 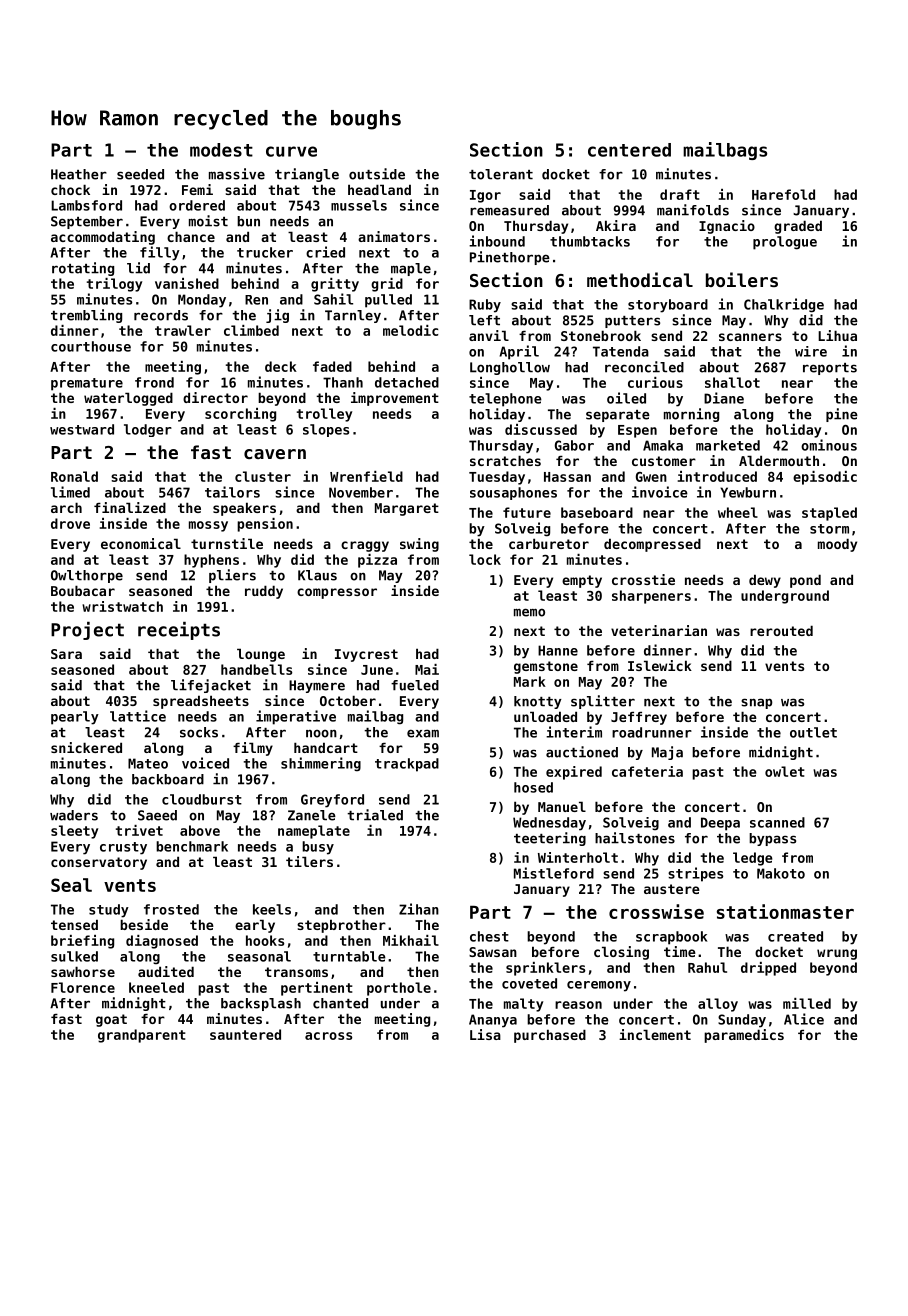 I want to click on Heather, so click(x=79, y=174).
